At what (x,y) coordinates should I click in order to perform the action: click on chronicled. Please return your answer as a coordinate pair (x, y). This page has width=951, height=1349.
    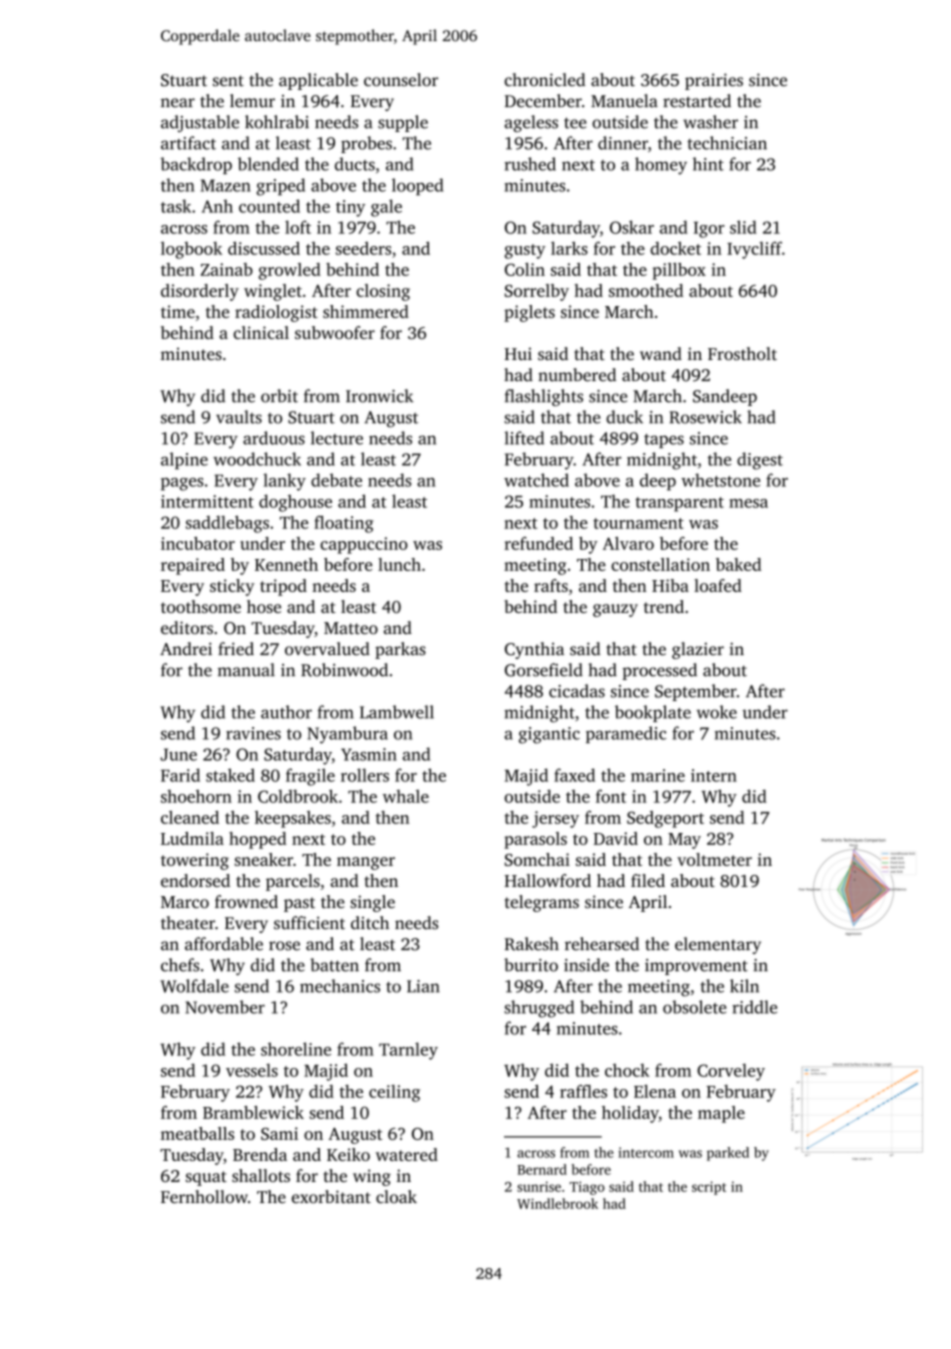
    Looking at the image, I should click on (544, 80).
